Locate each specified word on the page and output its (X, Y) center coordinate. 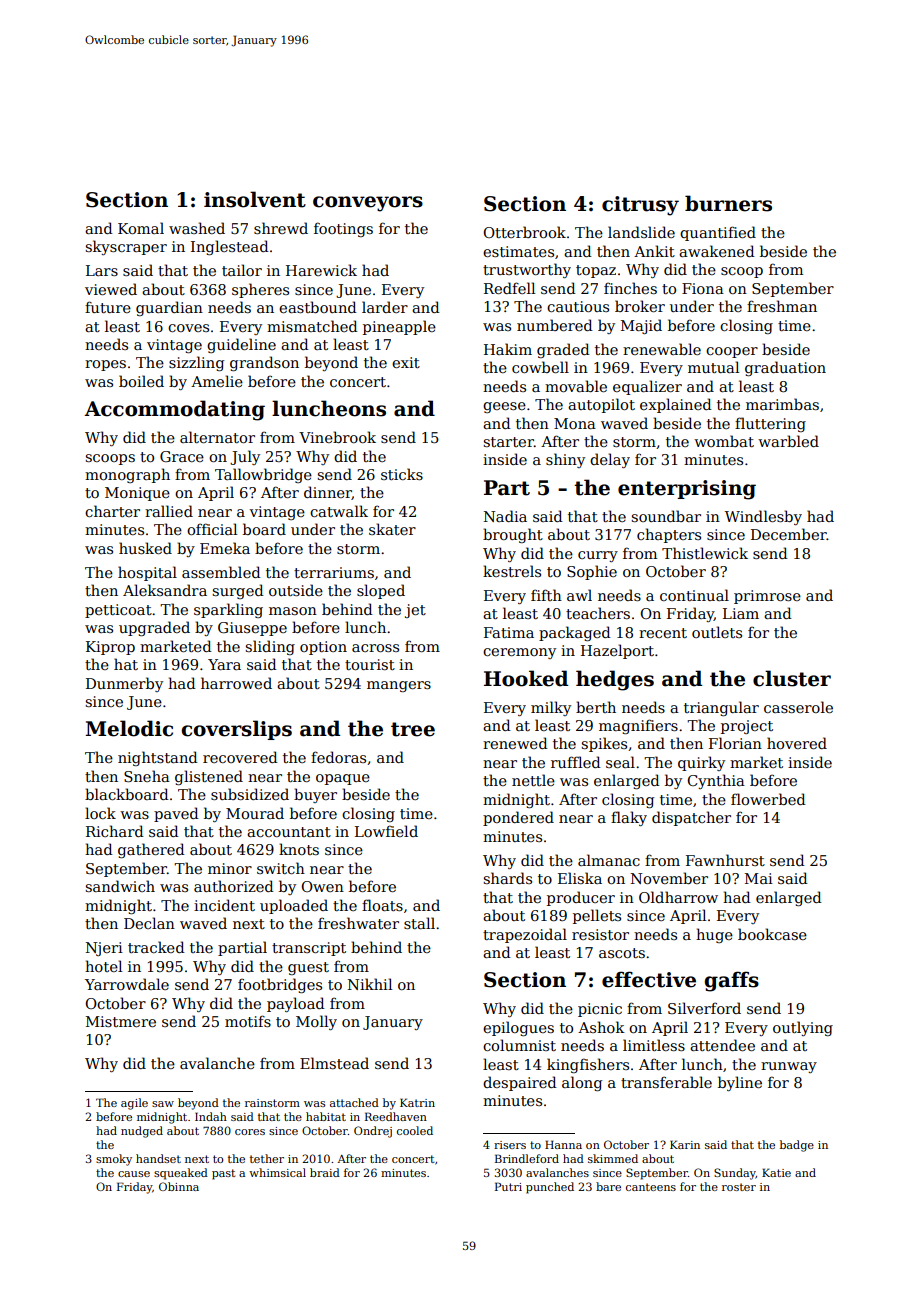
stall (419, 923)
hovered (797, 743)
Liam (741, 613)
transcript (309, 949)
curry (598, 556)
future (108, 307)
